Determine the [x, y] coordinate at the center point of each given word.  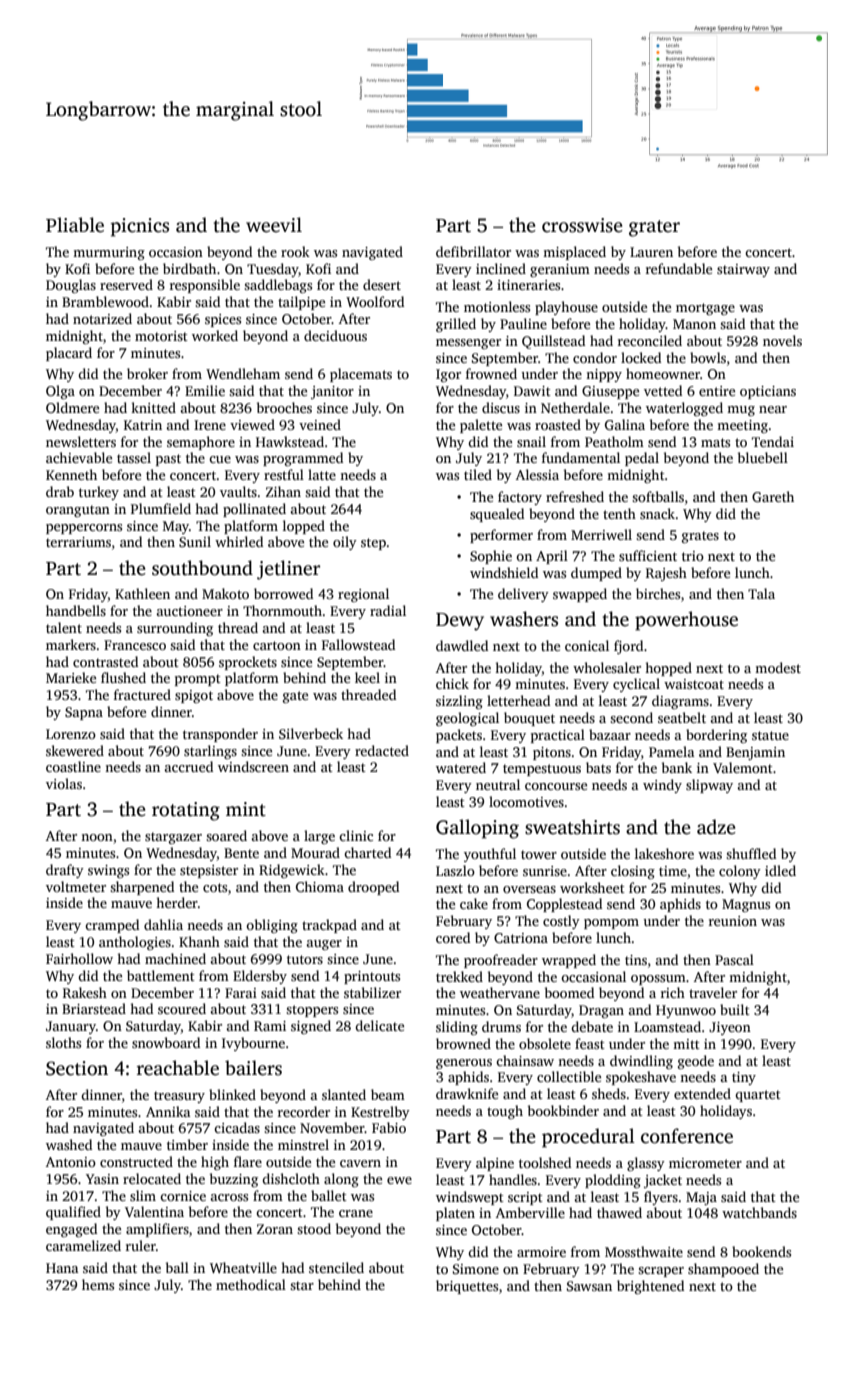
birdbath [189, 268]
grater [654, 228]
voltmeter [76, 886]
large [319, 837]
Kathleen [142, 593]
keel [367, 677]
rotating [186, 811]
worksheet [592, 887]
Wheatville [243, 1267]
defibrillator [473, 251]
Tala [761, 593]
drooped [373, 888]
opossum [658, 980]
